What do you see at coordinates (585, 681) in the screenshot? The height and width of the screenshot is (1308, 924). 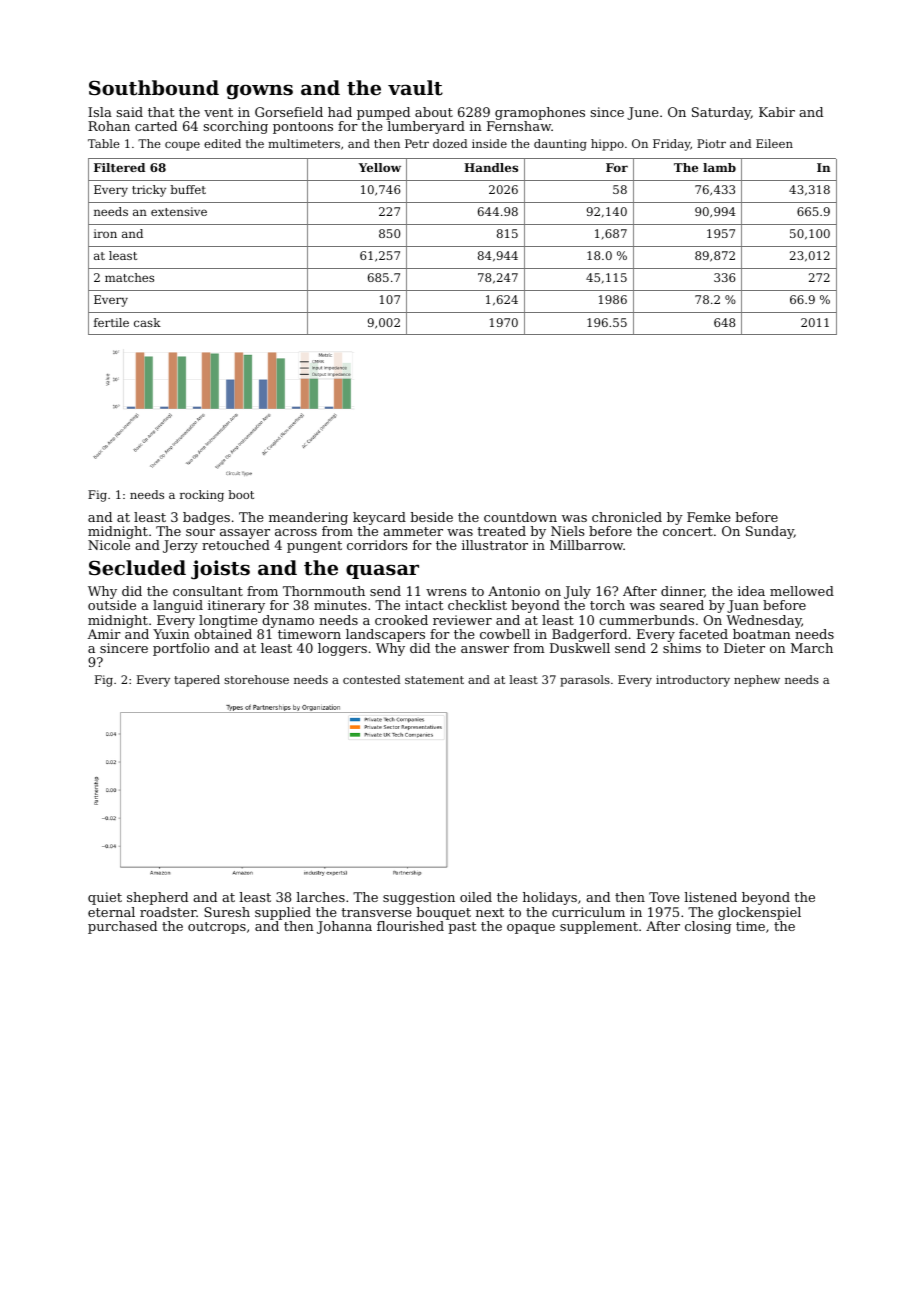 I see `parasols` at bounding box center [585, 681].
